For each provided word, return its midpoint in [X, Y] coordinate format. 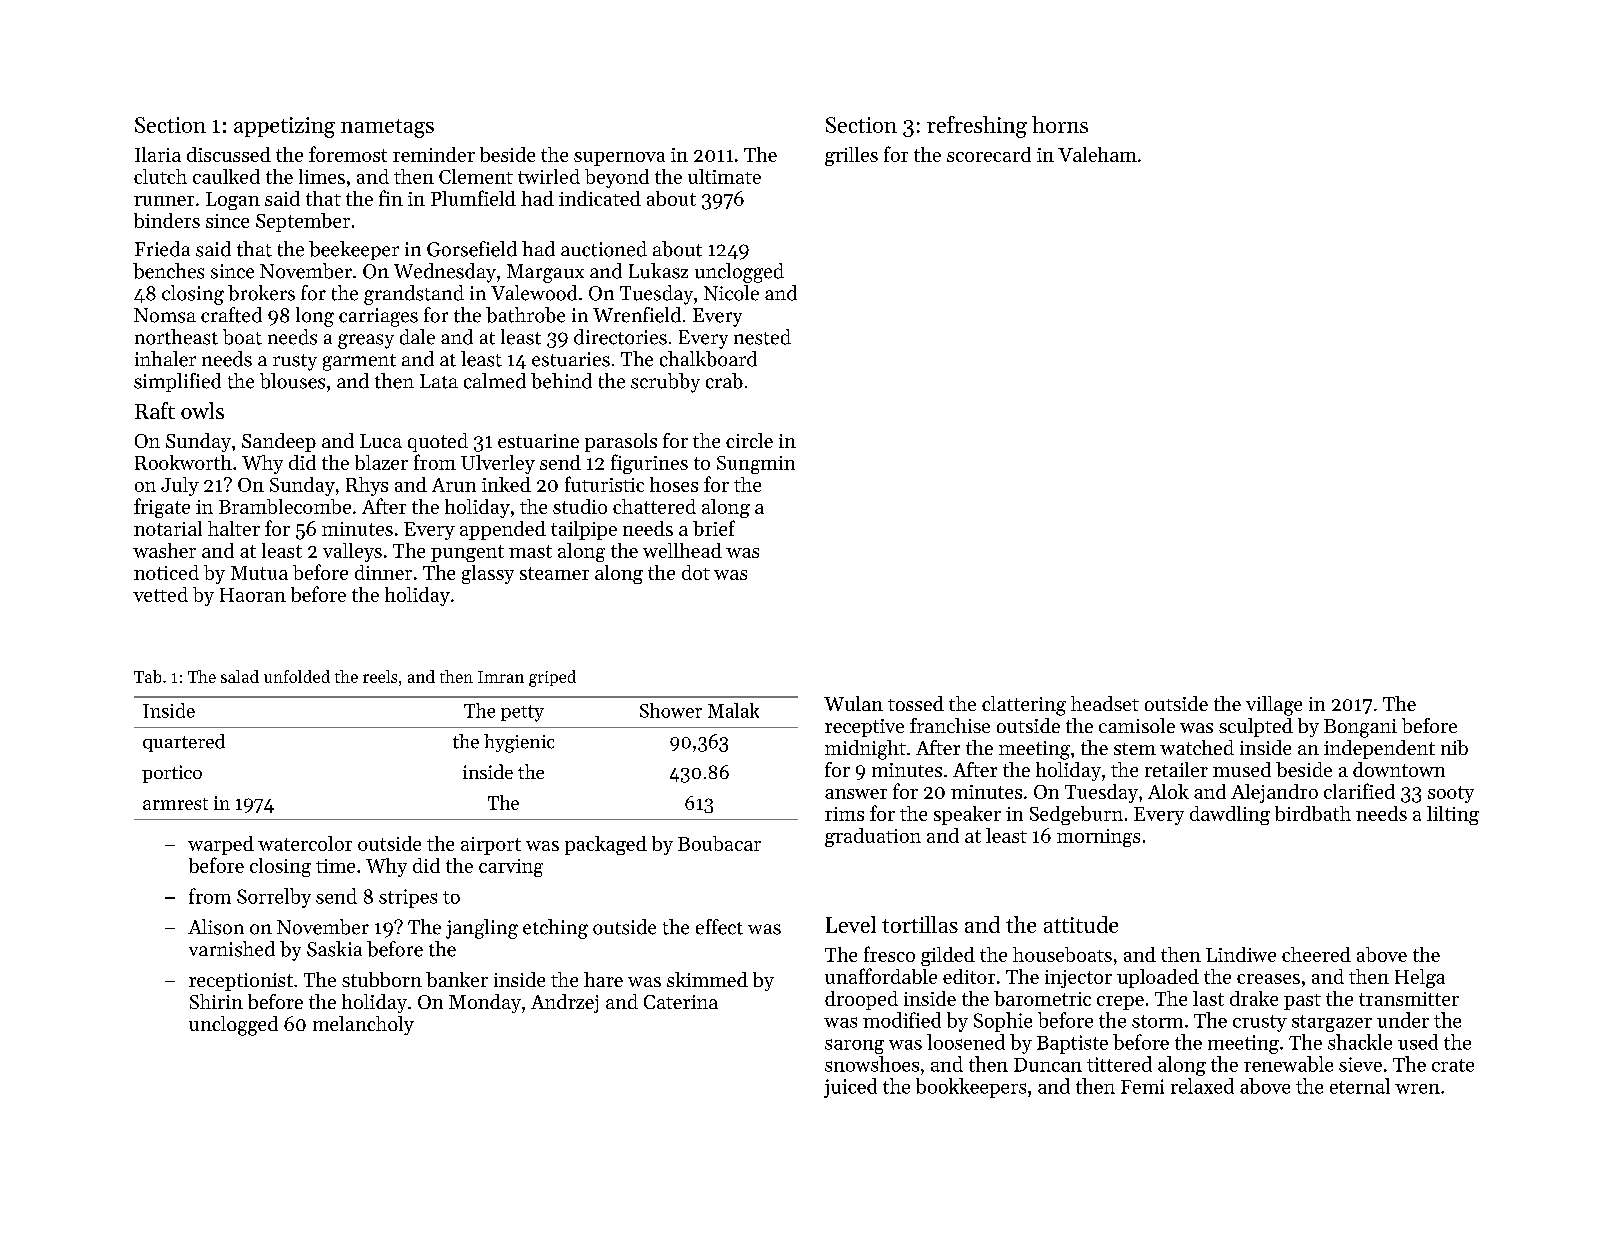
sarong [854, 1046]
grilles [851, 156]
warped [221, 845]
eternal [1360, 1086]
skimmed [707, 979]
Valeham [1097, 154]
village [1274, 706]
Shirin [216, 1001]
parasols [621, 442]
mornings [1098, 838]
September [303, 222]
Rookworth [183, 462]
